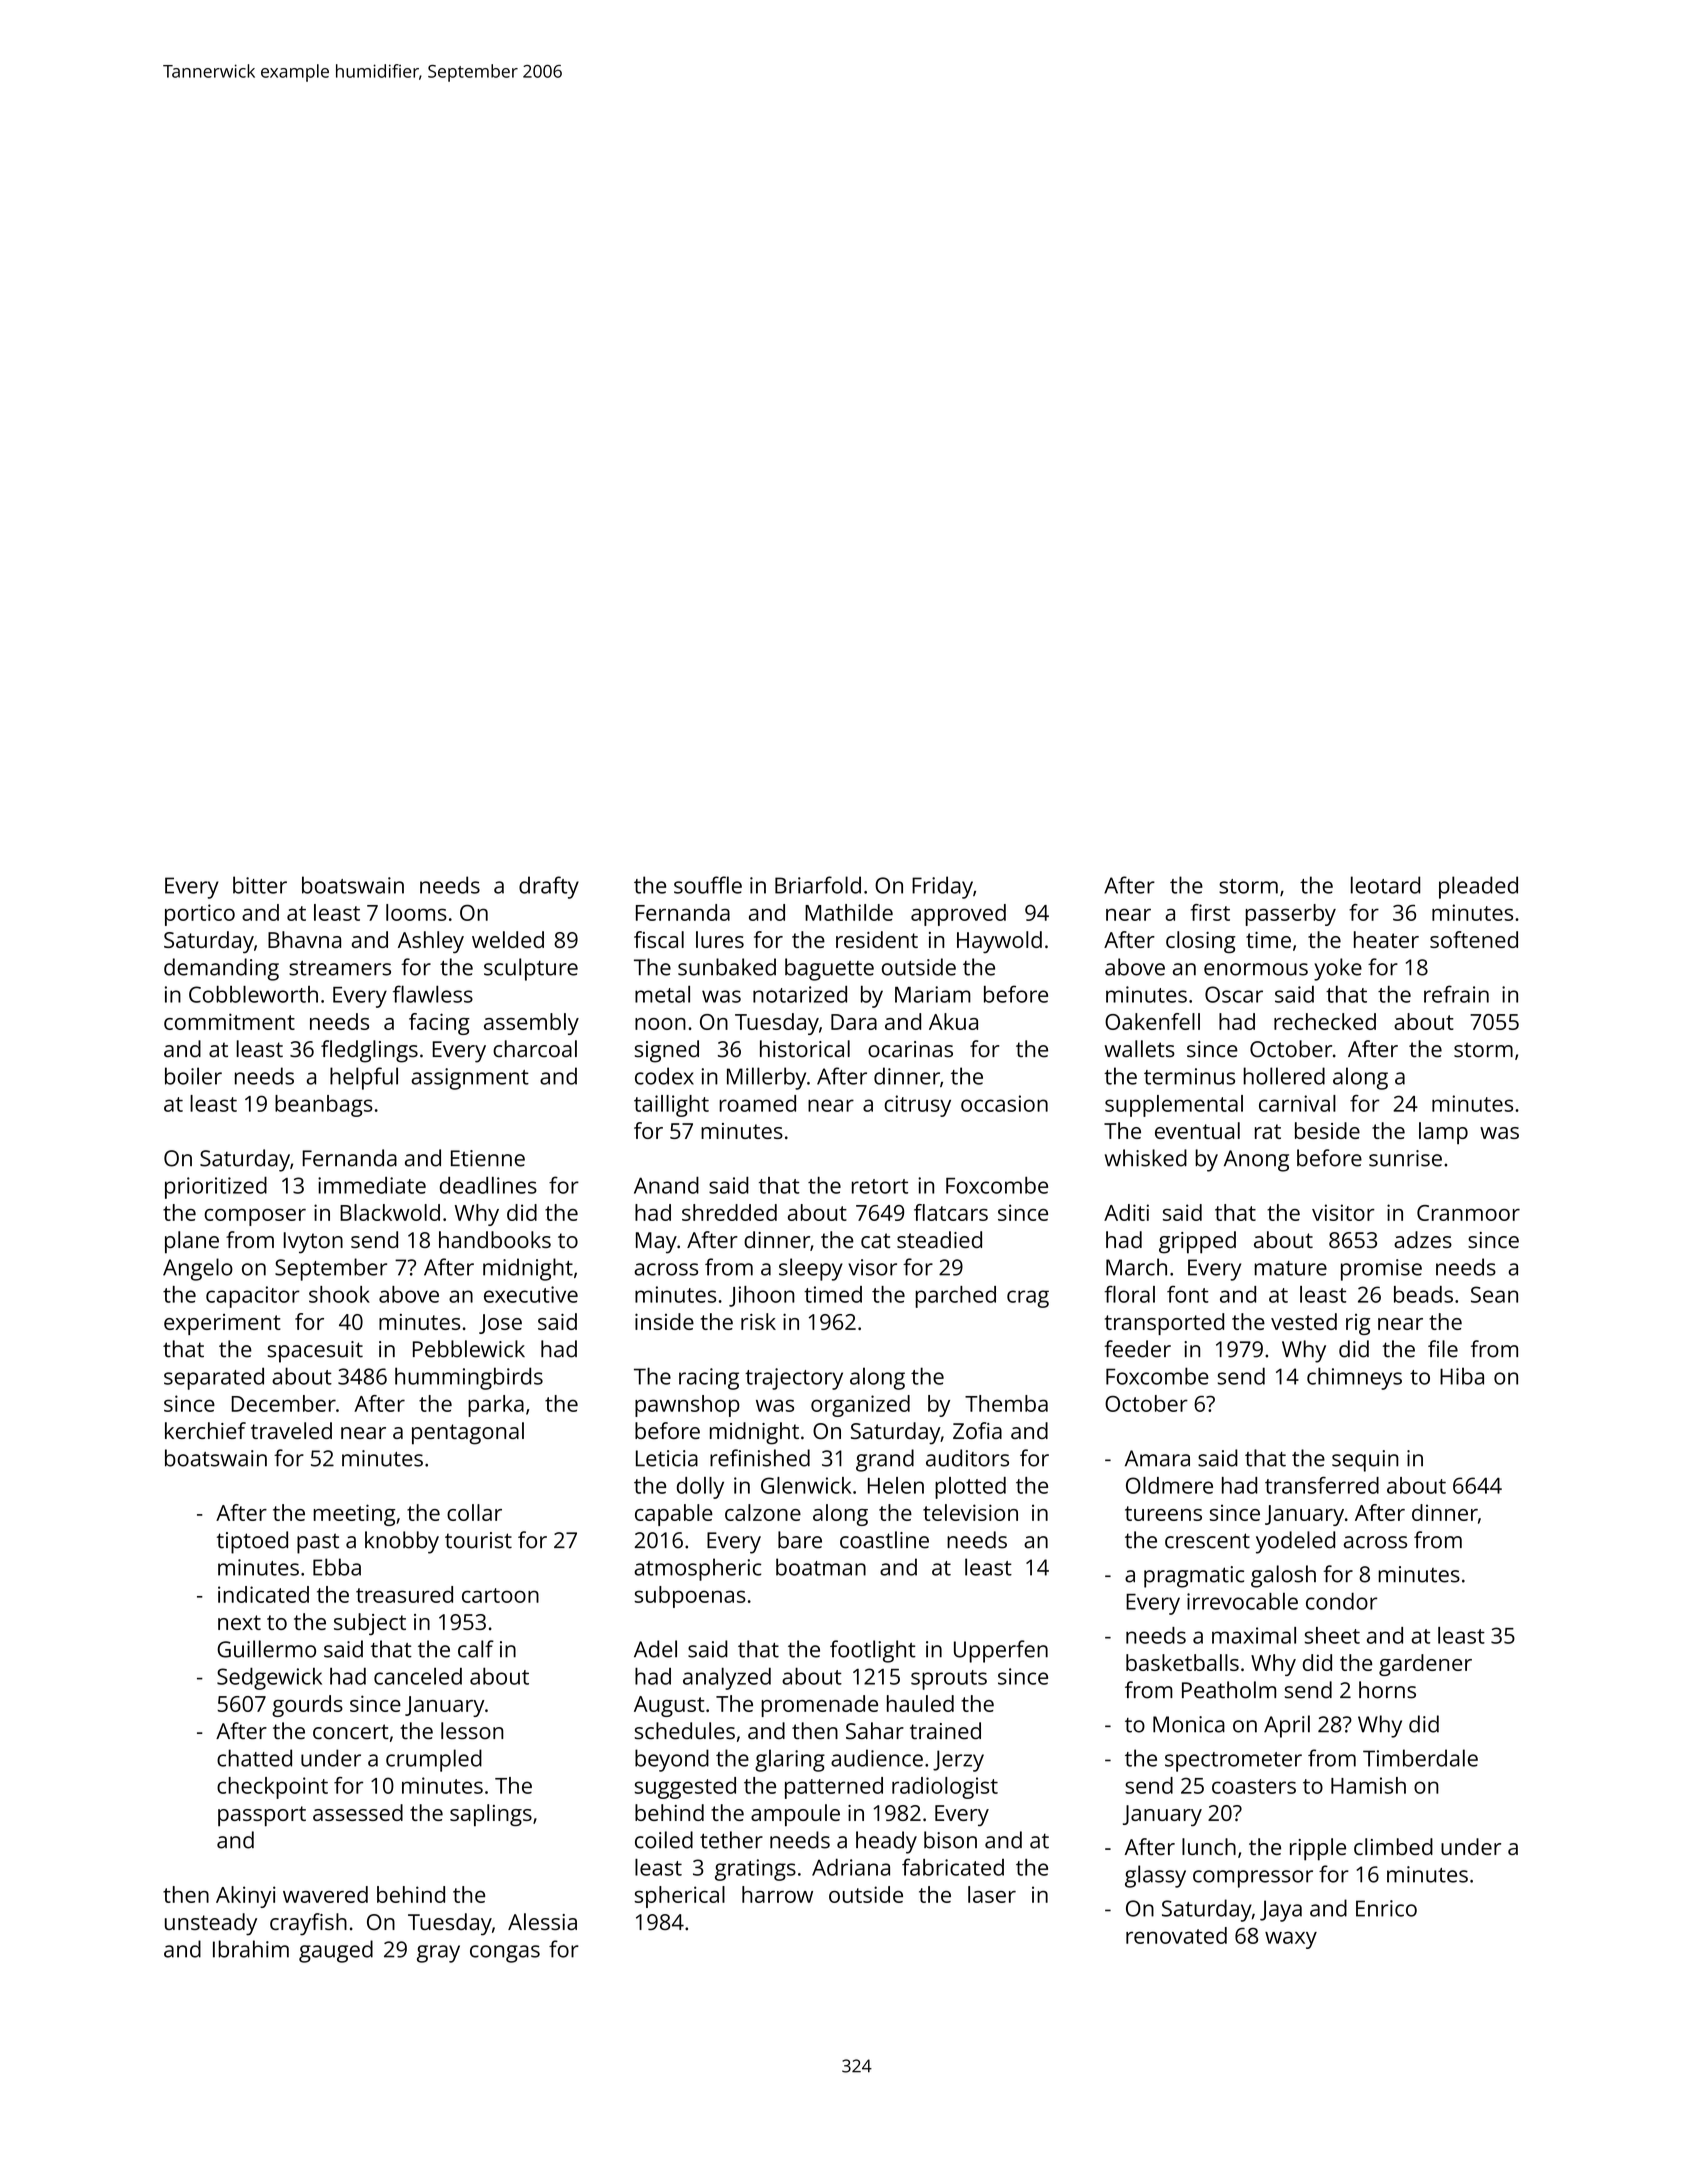  I want to click on refinished, so click(760, 1458).
